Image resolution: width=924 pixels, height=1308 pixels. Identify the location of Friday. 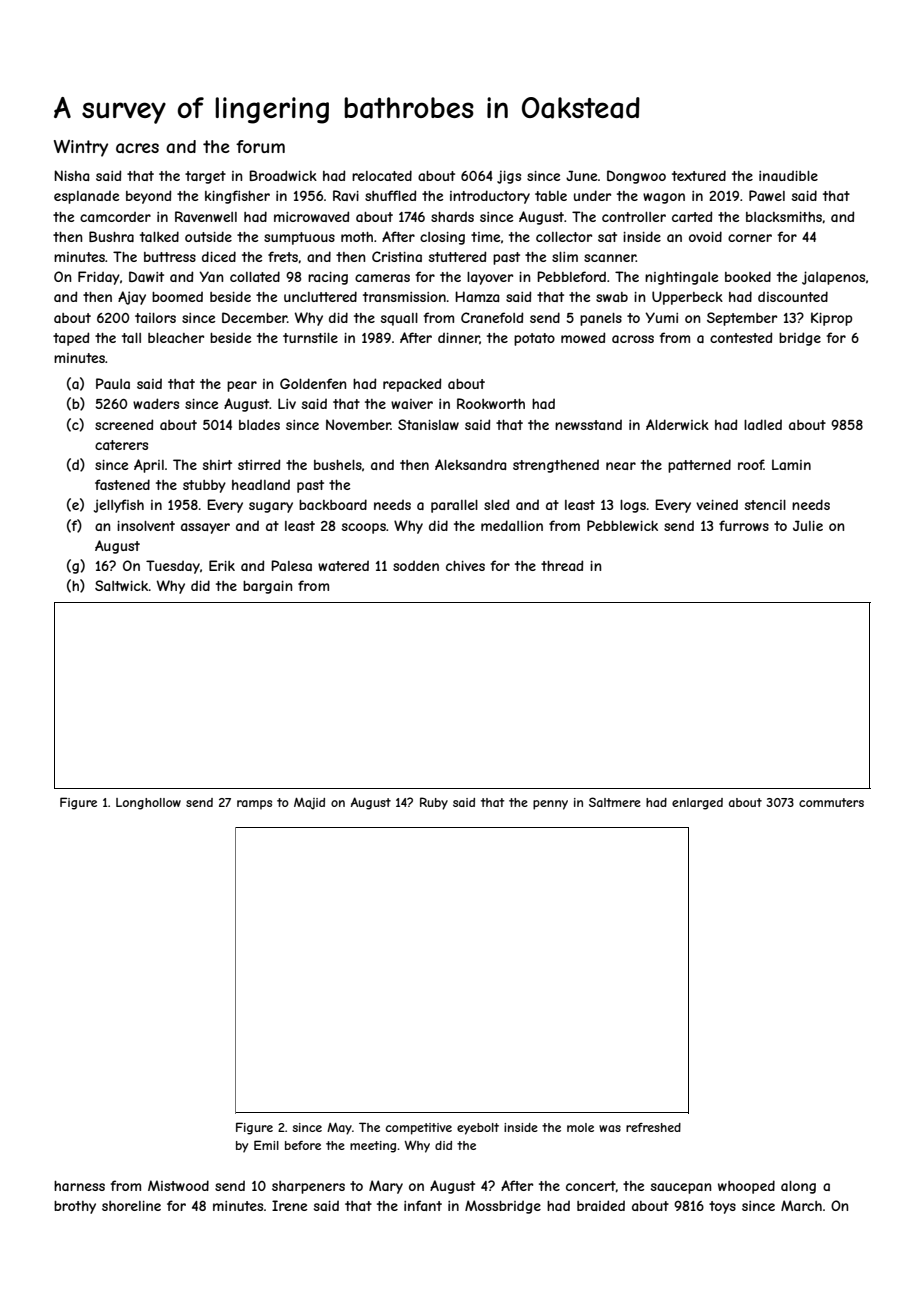
(99, 278).
